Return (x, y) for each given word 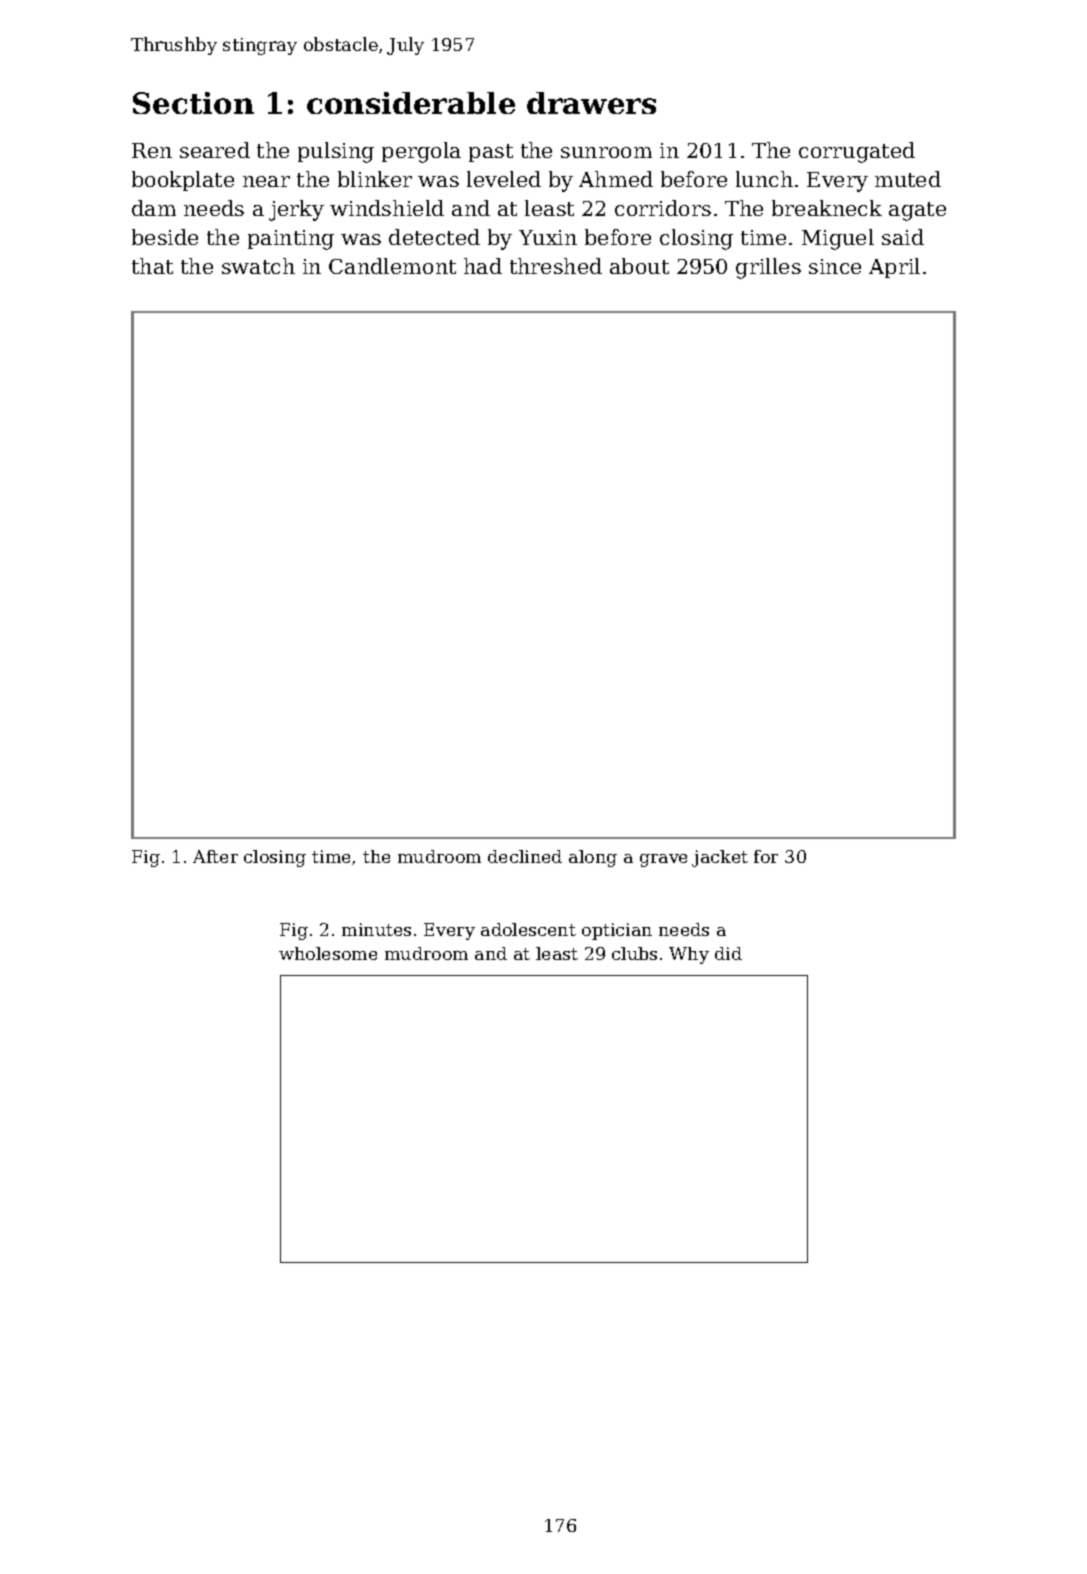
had (483, 266)
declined (525, 856)
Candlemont (392, 266)
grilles (768, 268)
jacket (720, 858)
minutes (376, 929)
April (894, 268)
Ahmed (616, 179)
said (903, 237)
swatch (258, 266)
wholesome (328, 953)
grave (663, 860)
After (215, 856)
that (152, 266)
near (266, 181)
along (593, 858)
